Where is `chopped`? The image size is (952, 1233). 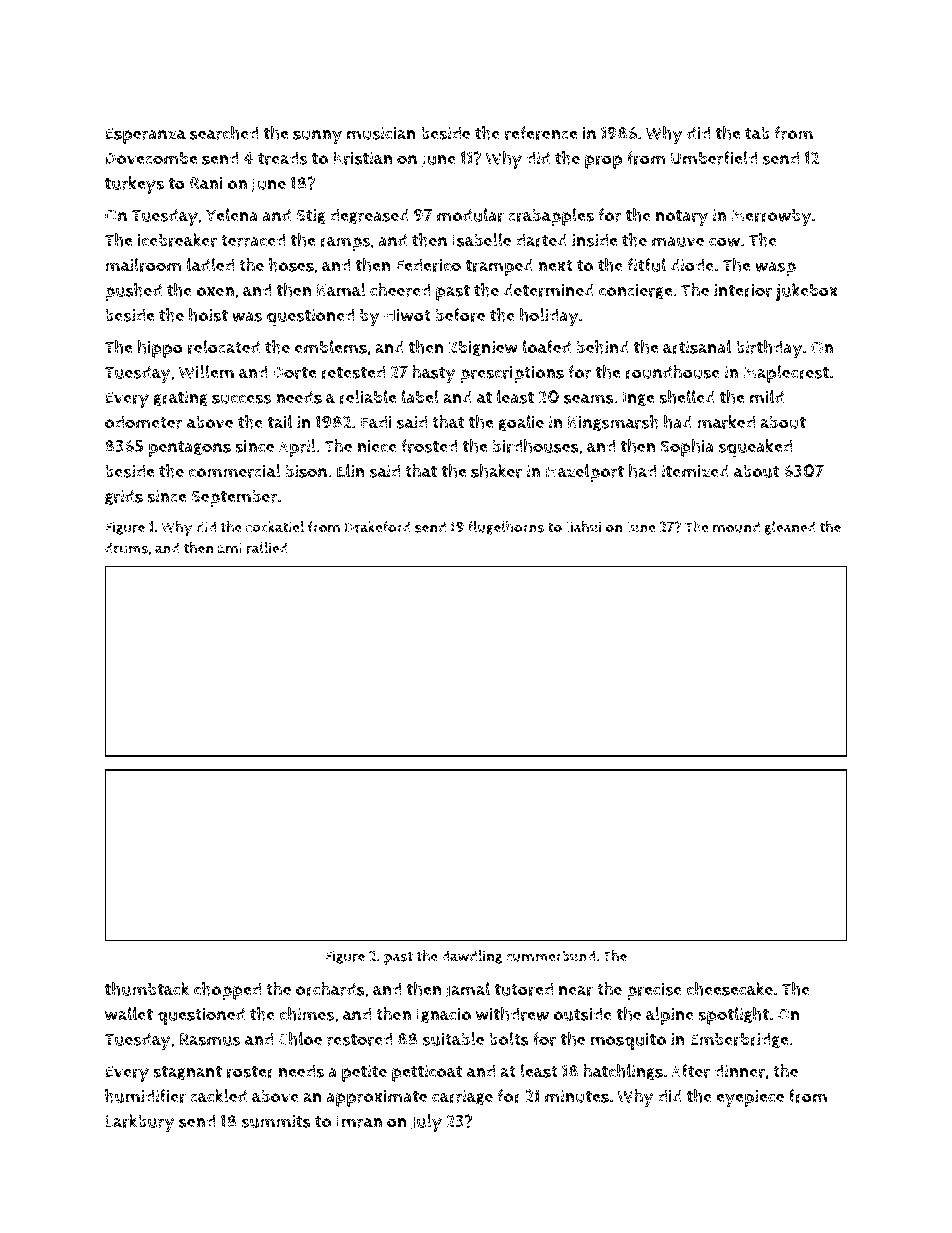
chopped is located at coordinates (227, 991).
